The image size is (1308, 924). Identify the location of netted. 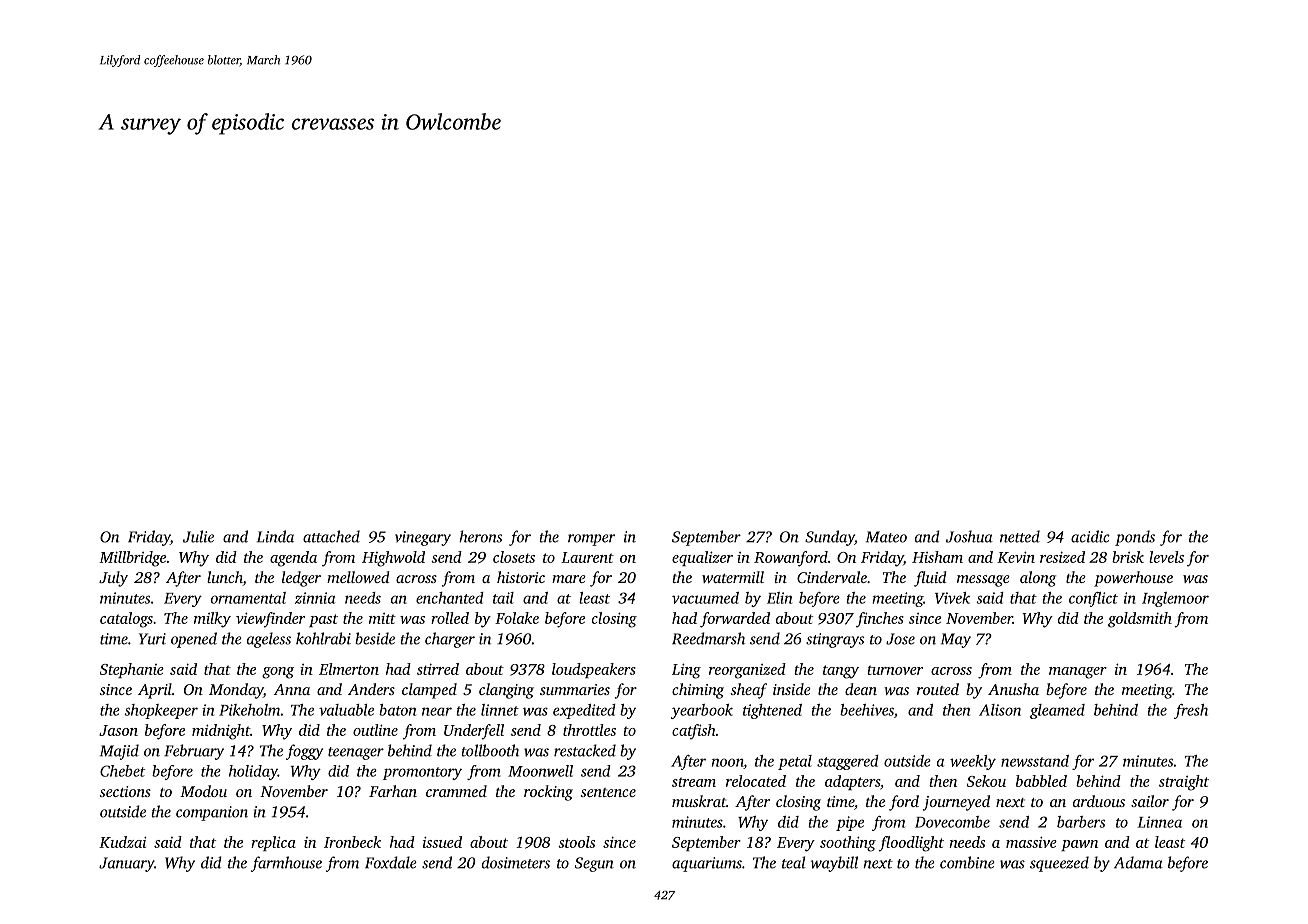
(1020, 536).
